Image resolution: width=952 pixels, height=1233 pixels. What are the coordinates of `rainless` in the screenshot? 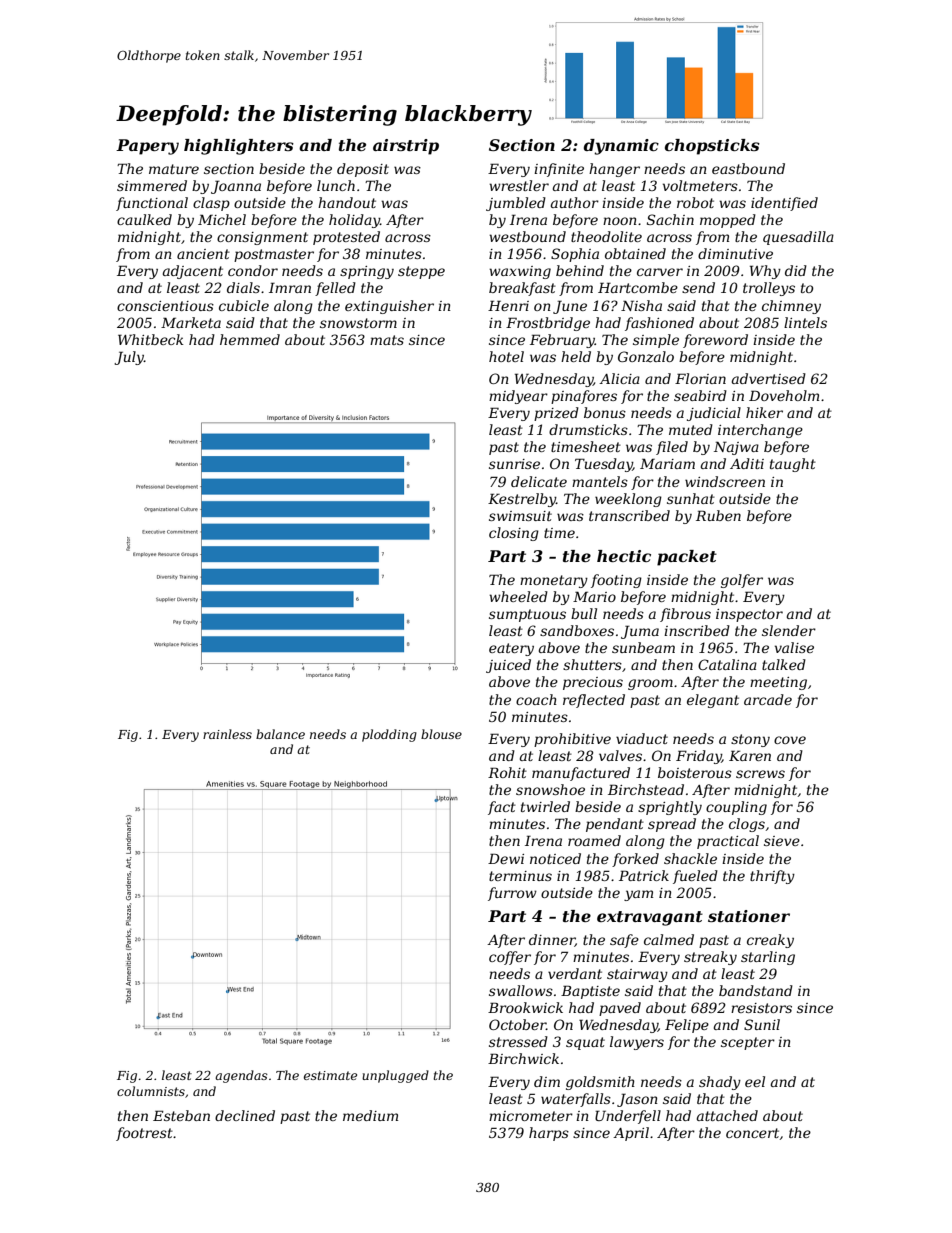 It's located at (227, 734).
